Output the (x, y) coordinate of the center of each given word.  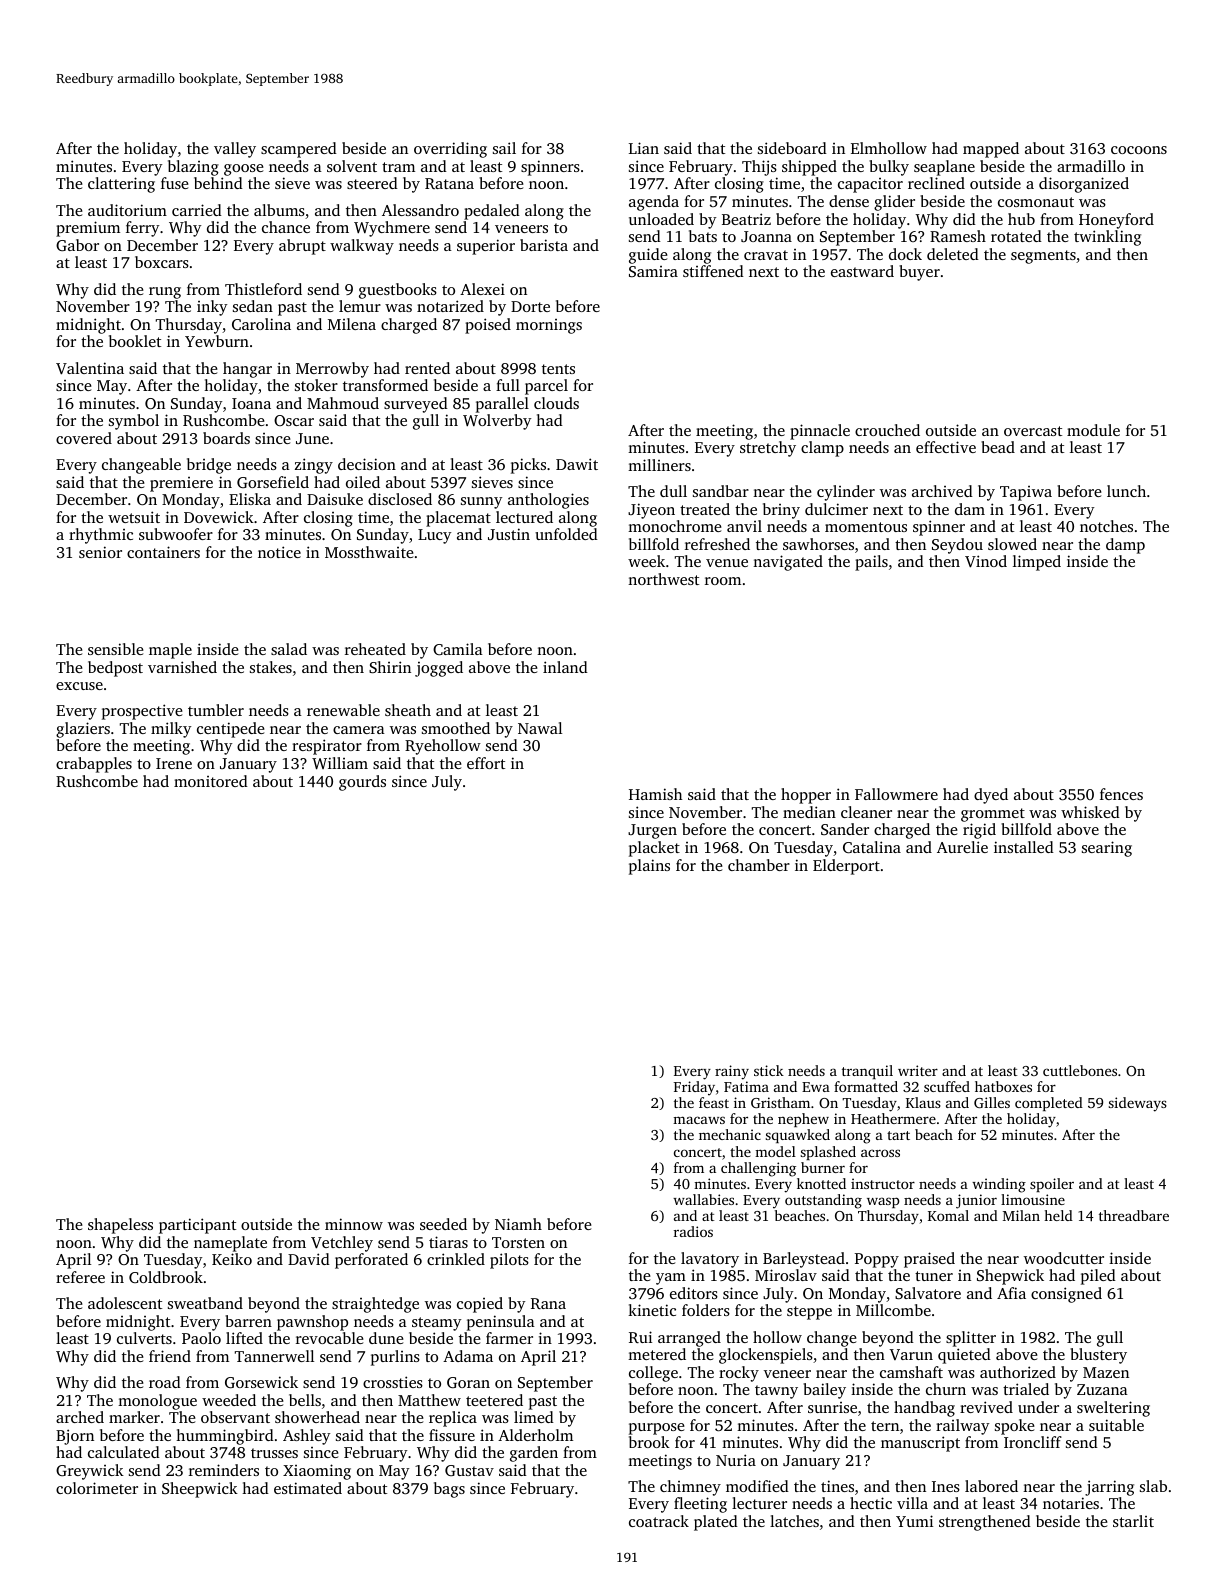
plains (649, 867)
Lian (644, 148)
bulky (889, 168)
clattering (121, 185)
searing (1107, 849)
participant (197, 1226)
